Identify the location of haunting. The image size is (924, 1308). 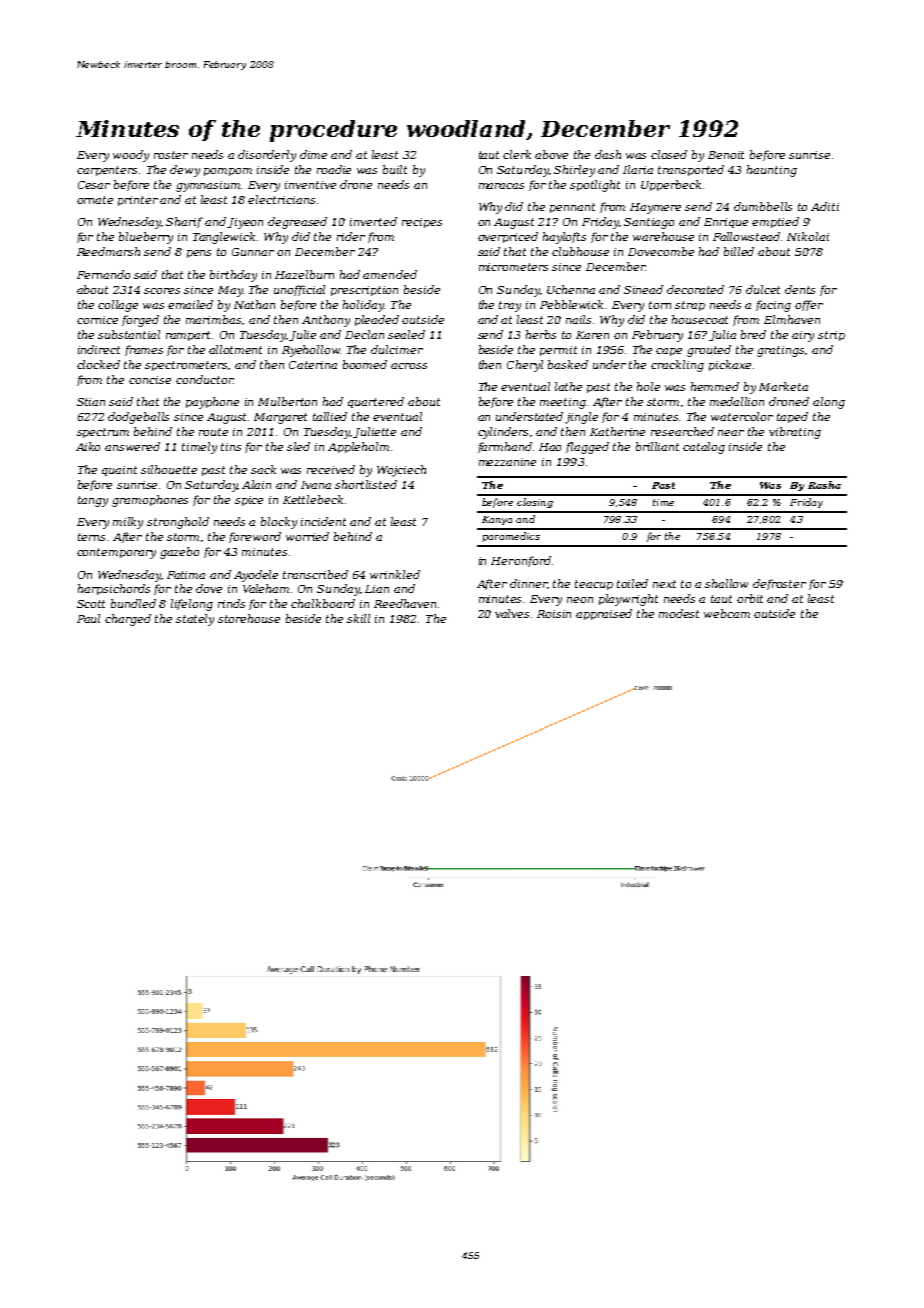
(772, 171).
